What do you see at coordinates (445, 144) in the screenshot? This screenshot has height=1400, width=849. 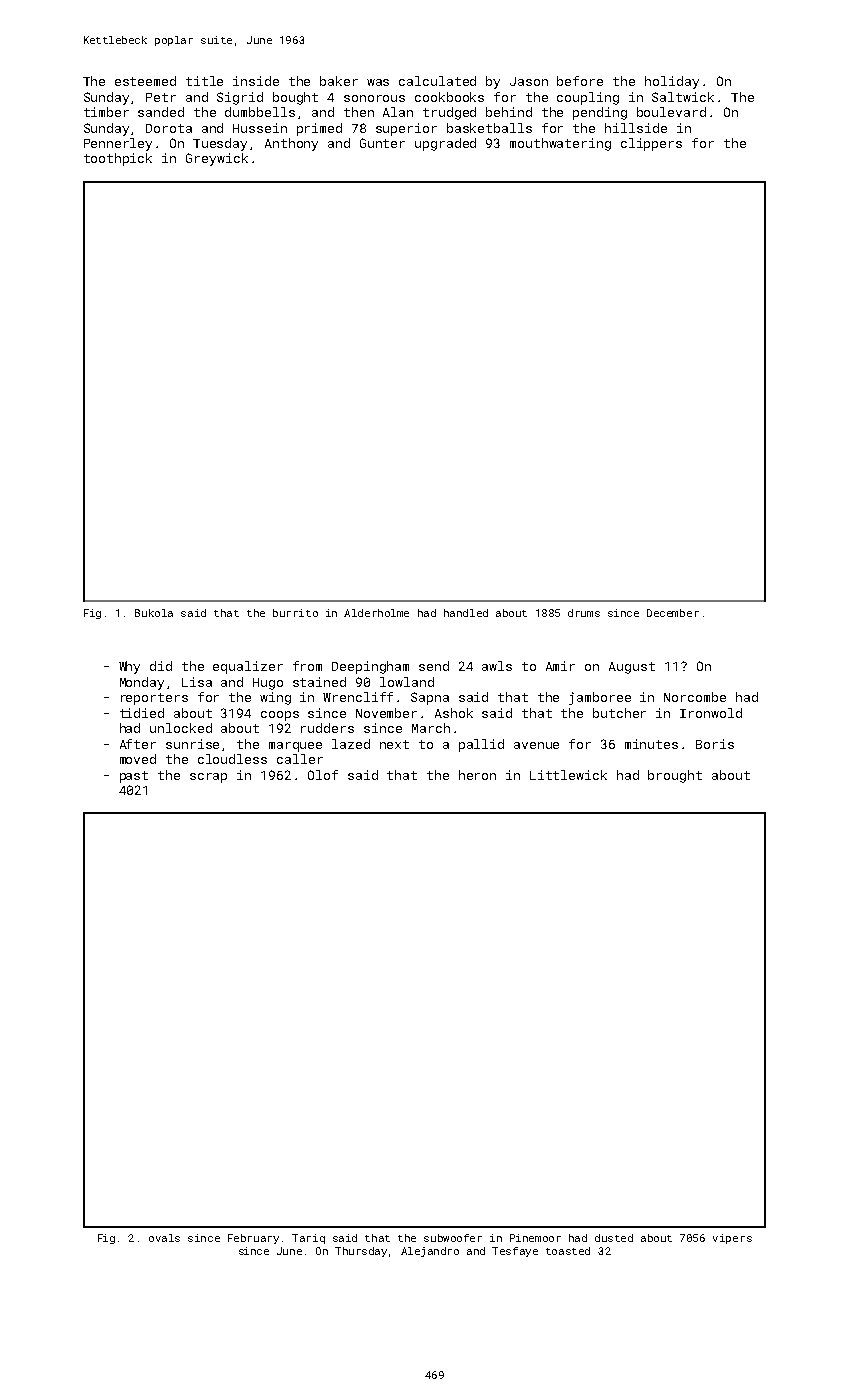 I see `upgraded` at bounding box center [445, 144].
